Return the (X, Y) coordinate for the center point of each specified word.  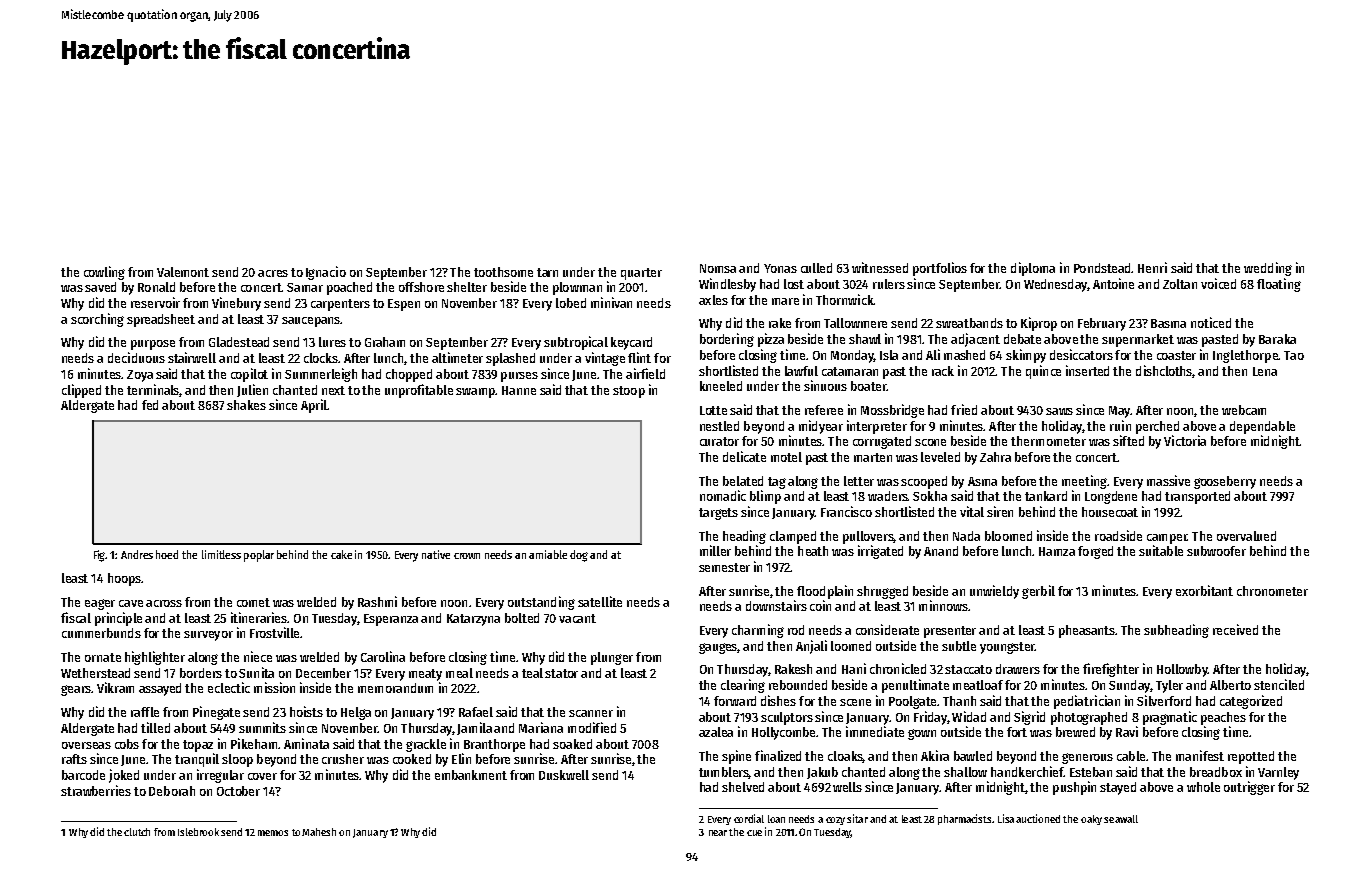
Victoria (1185, 440)
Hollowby (1182, 670)
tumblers (724, 773)
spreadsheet (161, 320)
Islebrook (198, 832)
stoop (629, 392)
